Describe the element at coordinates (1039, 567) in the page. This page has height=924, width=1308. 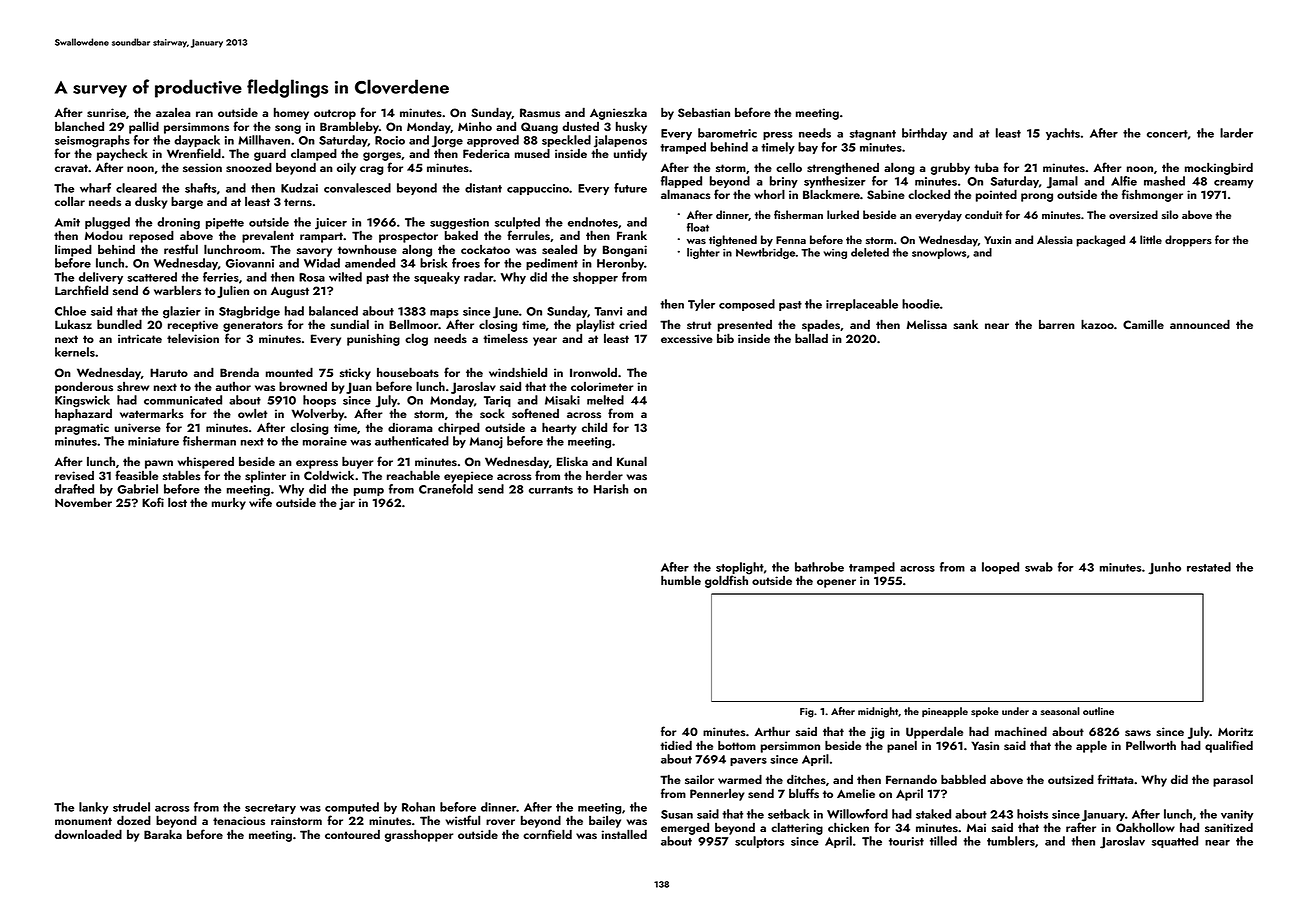
I see `swab` at that location.
